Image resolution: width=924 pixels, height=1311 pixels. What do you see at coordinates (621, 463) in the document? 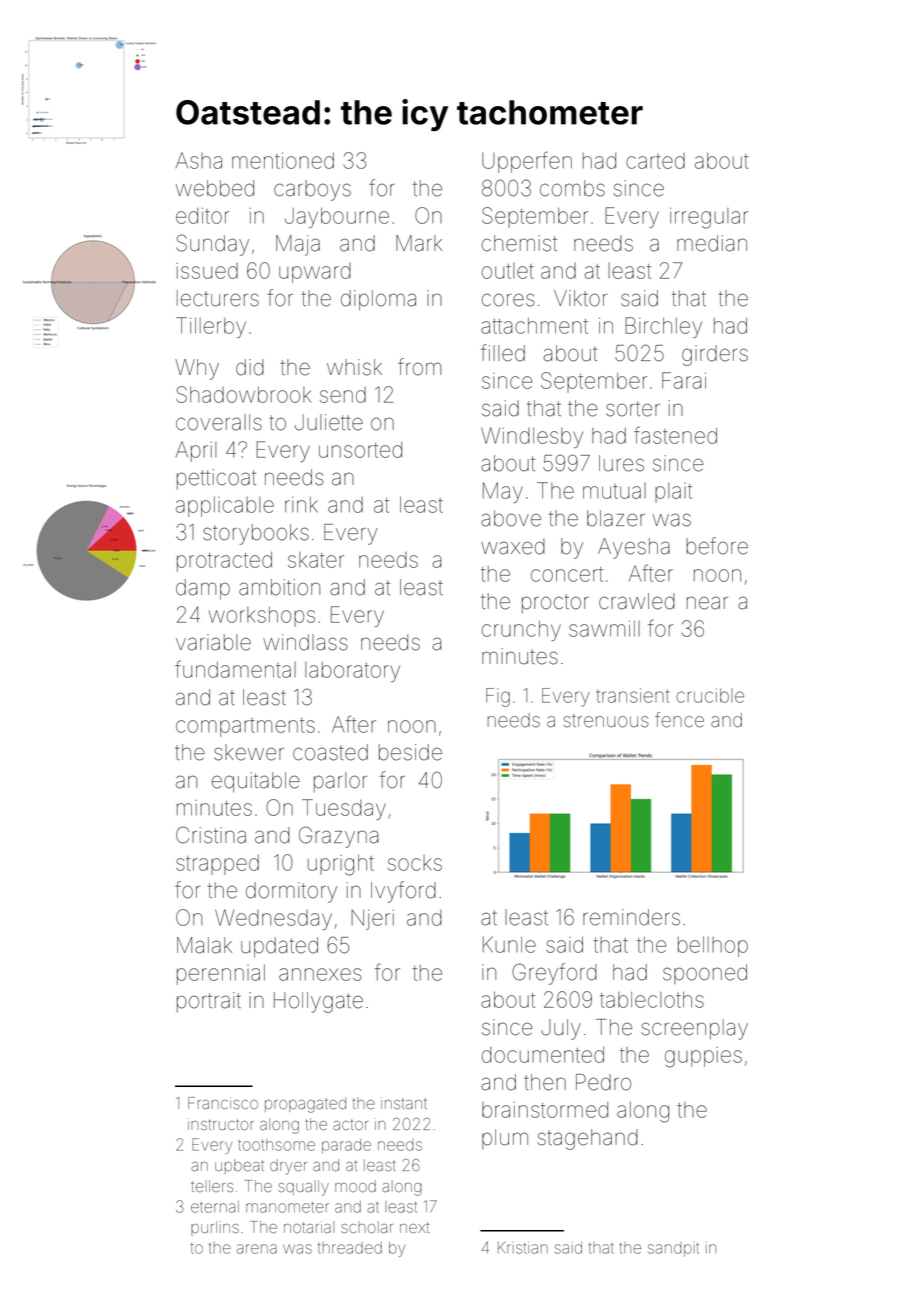
I see `lures` at bounding box center [621, 463].
